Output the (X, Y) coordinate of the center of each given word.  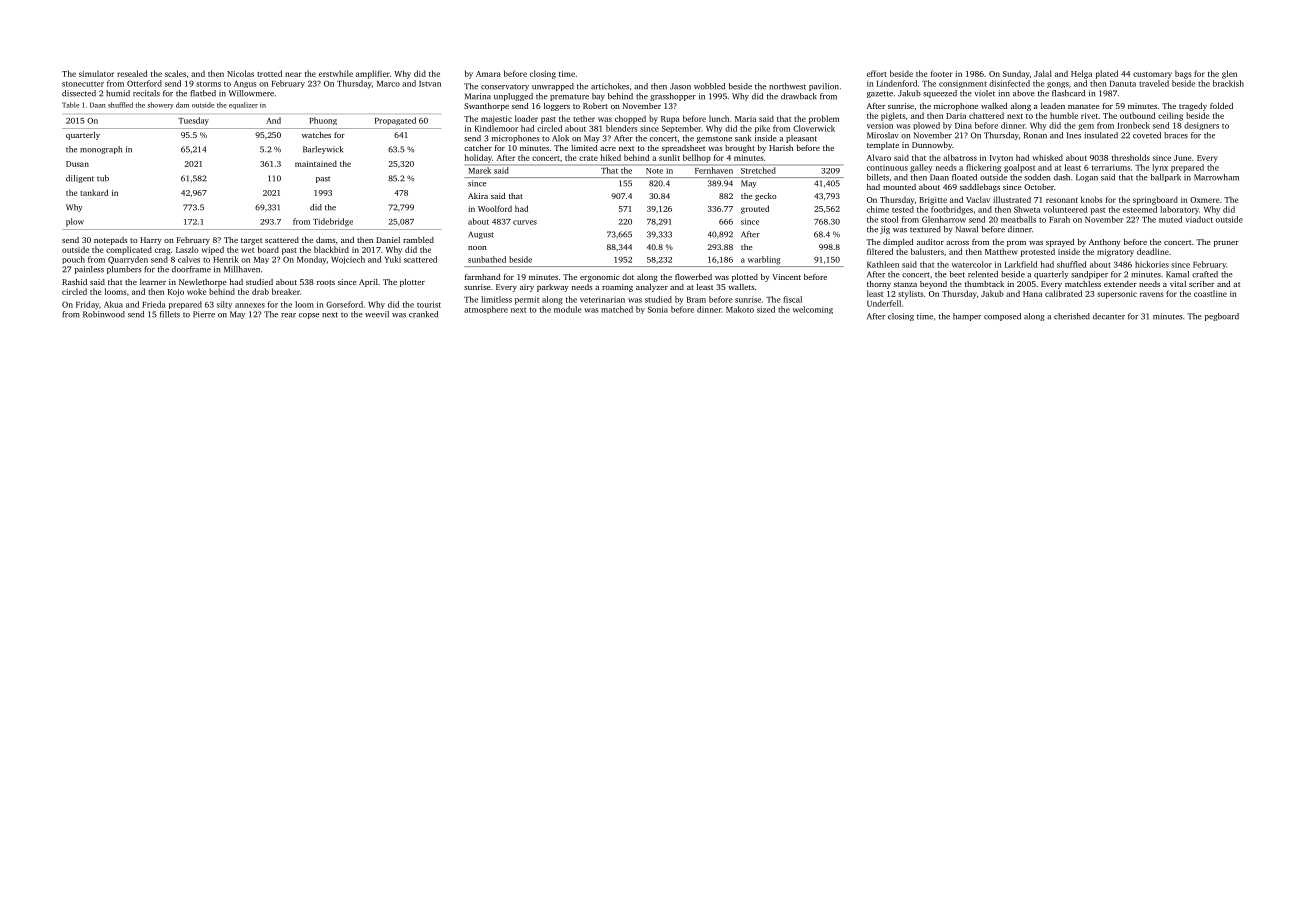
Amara (488, 74)
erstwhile (336, 73)
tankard (94, 192)
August (481, 235)
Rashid (74, 282)
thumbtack (984, 284)
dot (628, 277)
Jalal (1043, 73)
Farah (1059, 219)
